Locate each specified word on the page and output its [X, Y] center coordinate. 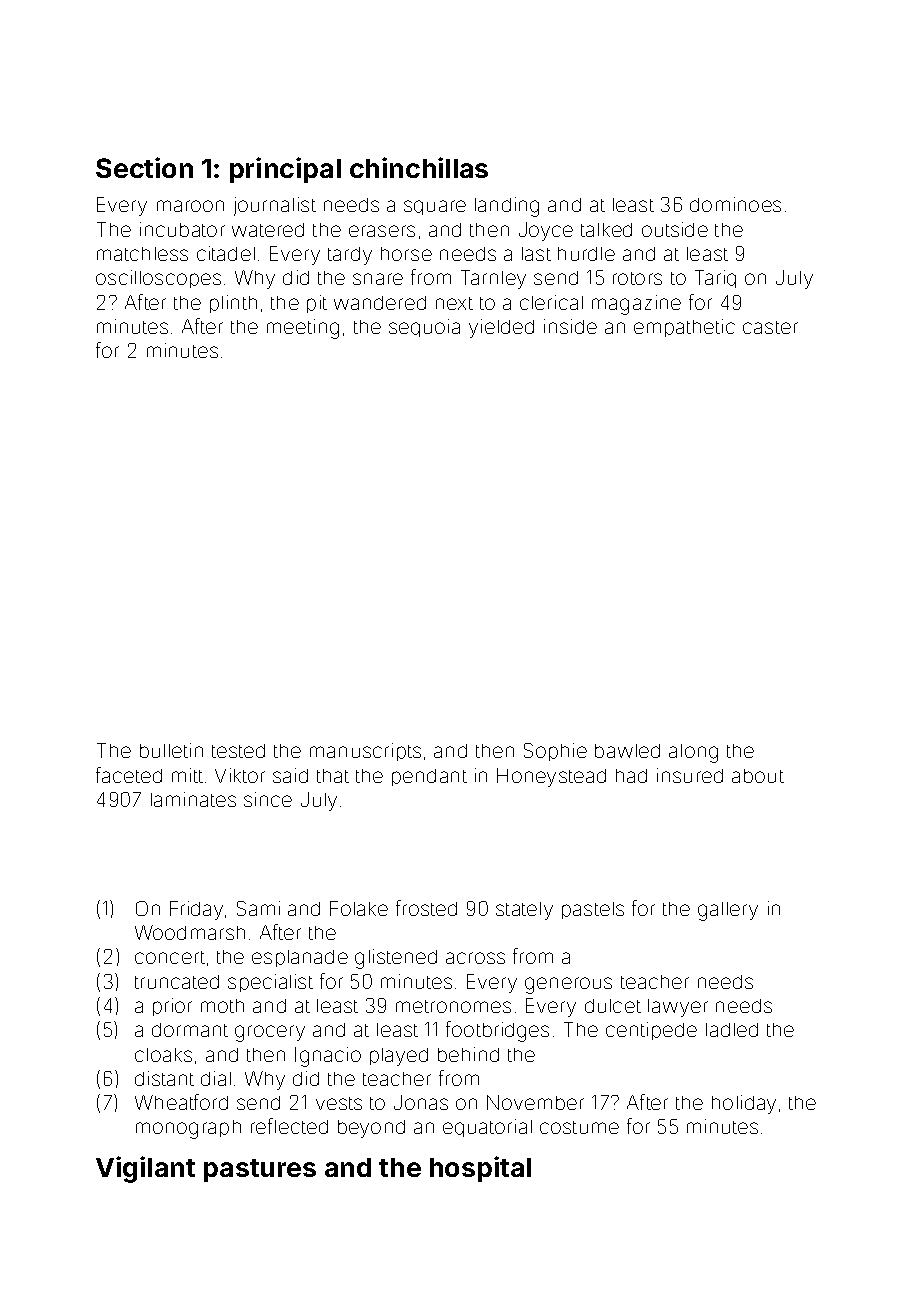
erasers [382, 231]
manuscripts [365, 752]
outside [675, 229]
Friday [196, 910]
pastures [260, 1170]
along [693, 753]
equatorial [487, 1128]
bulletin [171, 750]
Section [144, 167]
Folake [359, 908]
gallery [728, 911]
